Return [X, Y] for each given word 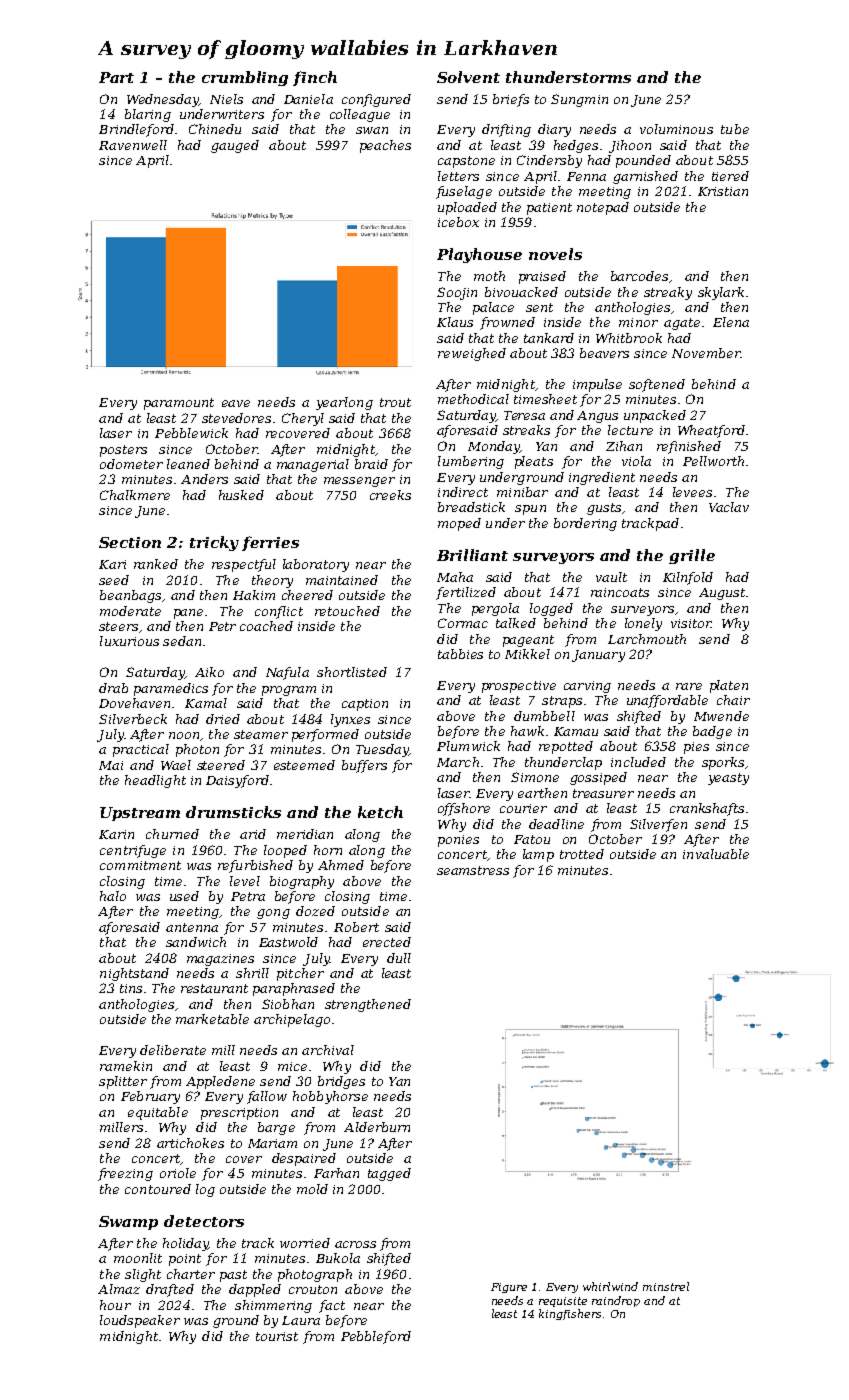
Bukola [338, 1258]
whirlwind [610, 1286]
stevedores [236, 418]
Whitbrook [629, 338]
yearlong [344, 403]
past [233, 1276]
